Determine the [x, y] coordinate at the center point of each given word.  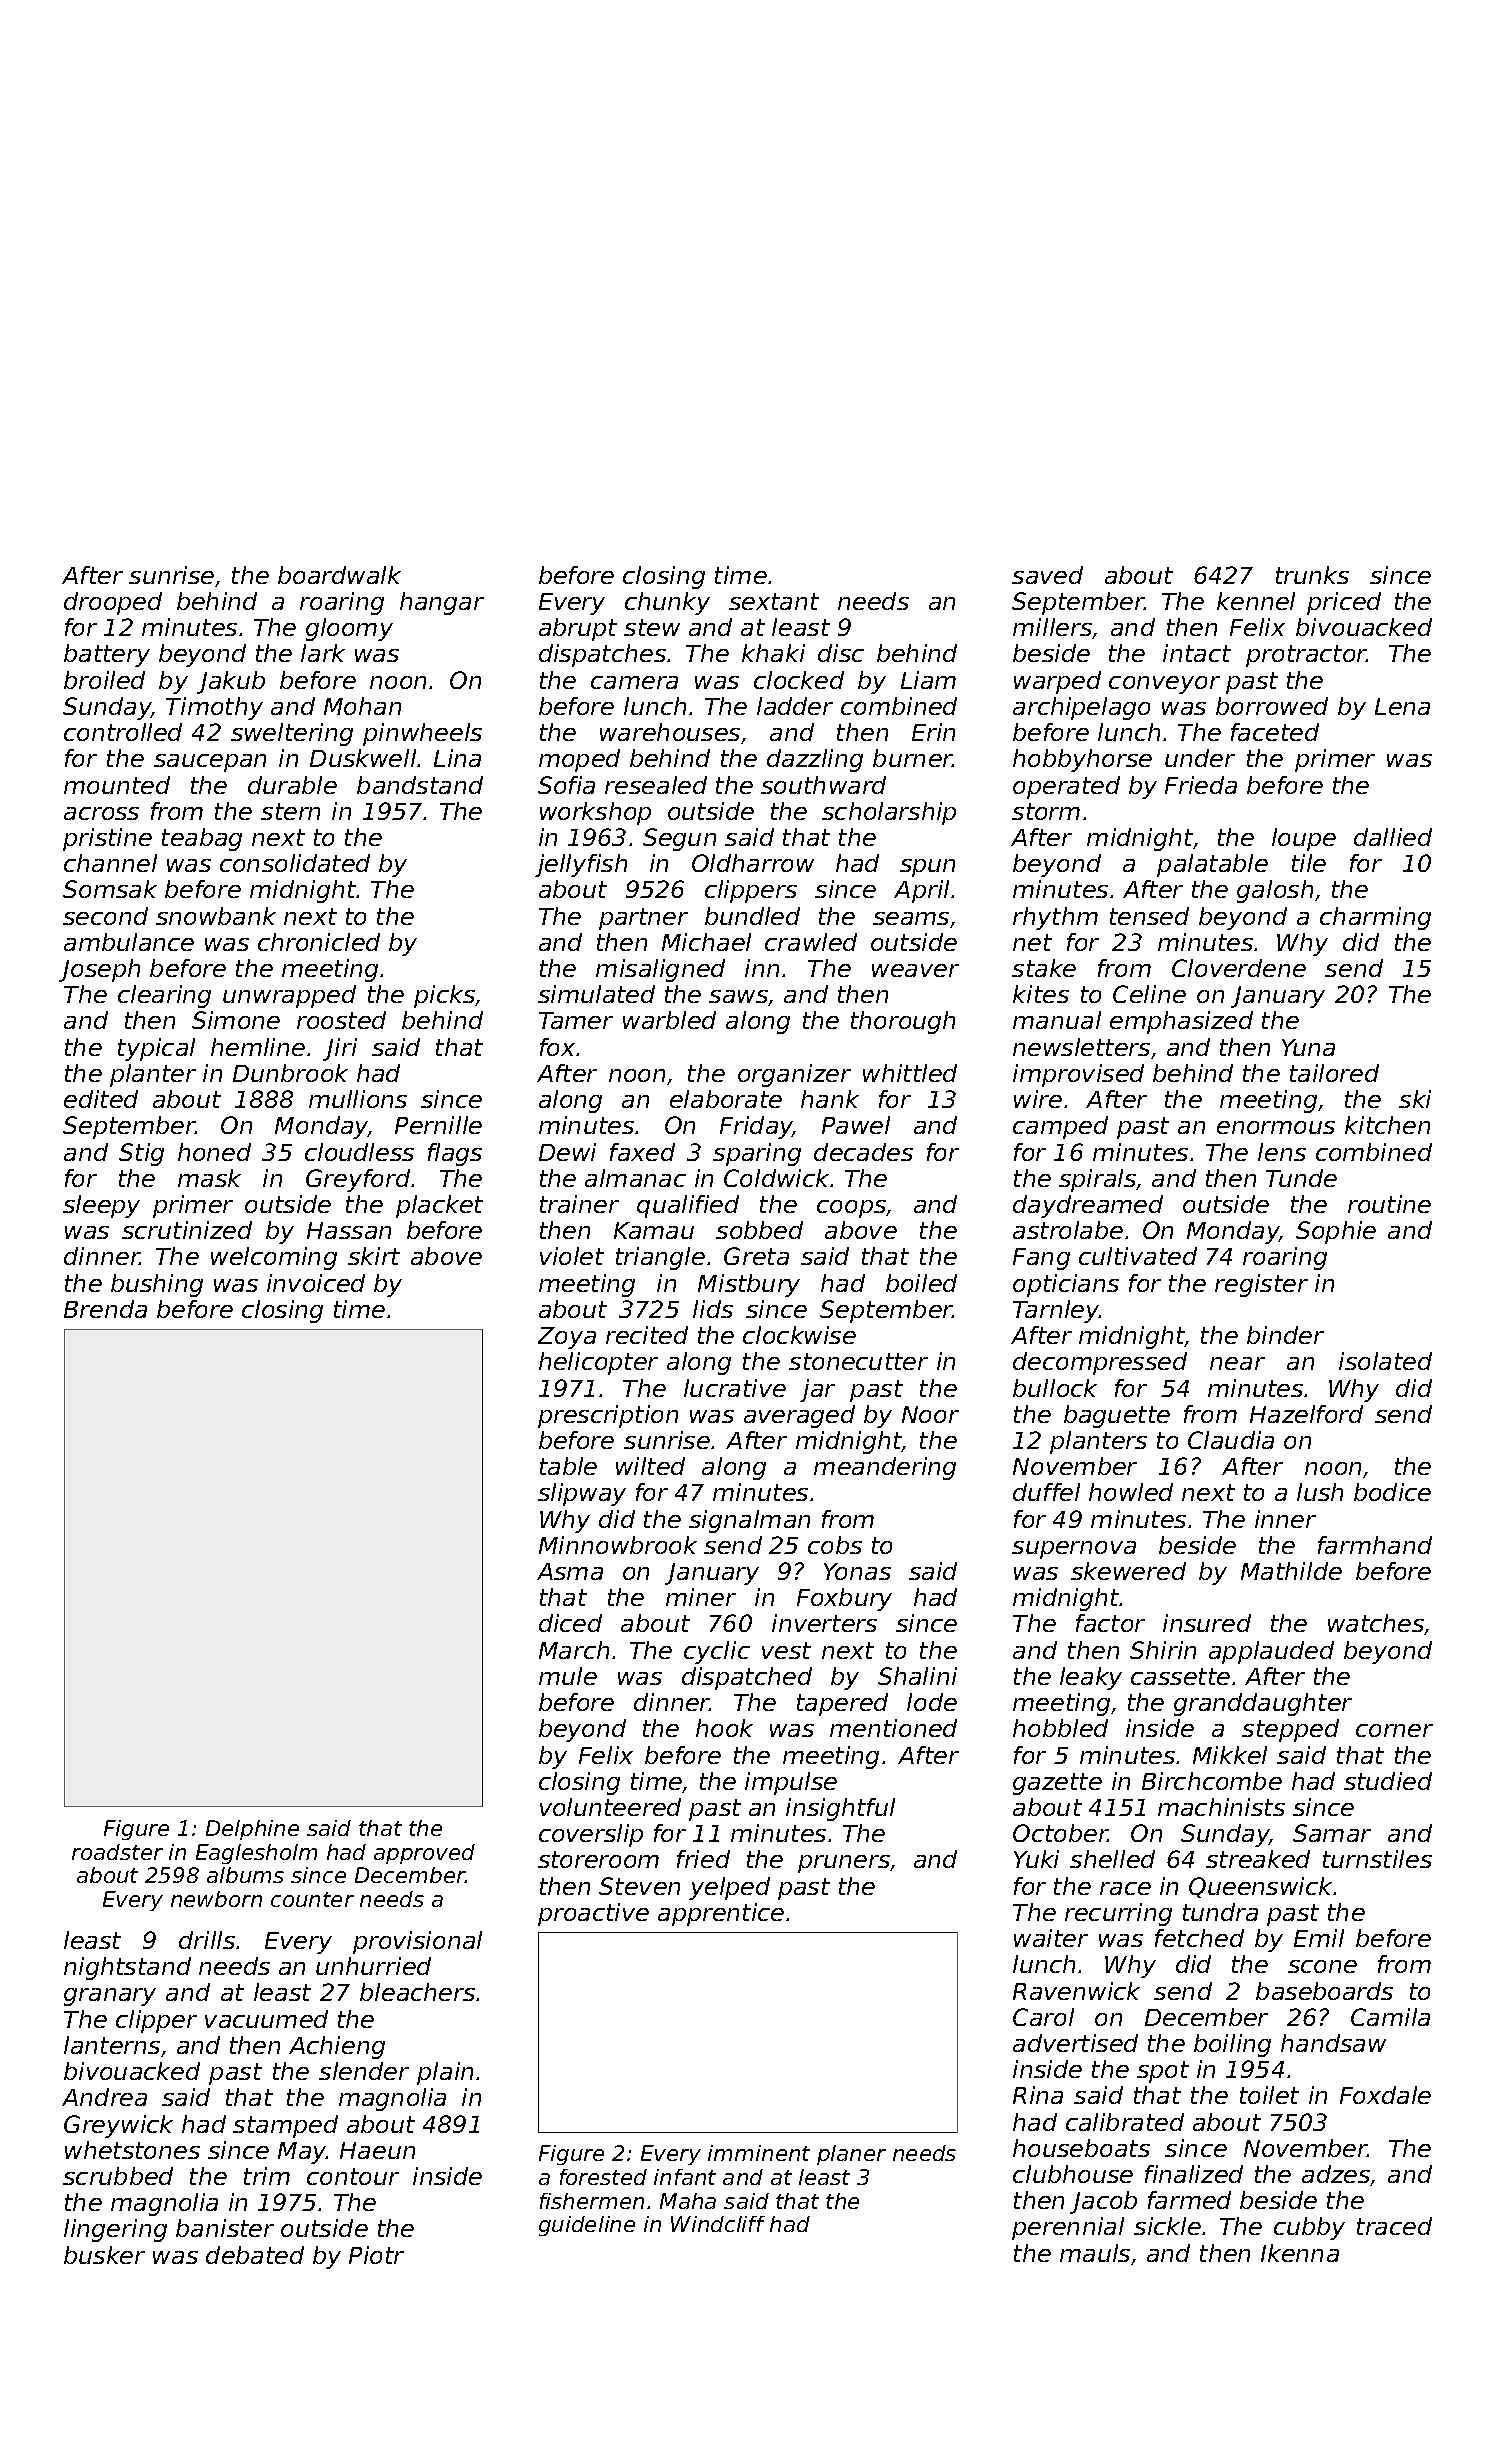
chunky [667, 603]
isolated [1385, 1361]
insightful [840, 1809]
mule [568, 1676]
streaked [1258, 1859]
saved [1047, 575]
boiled [921, 1283]
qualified [688, 1206]
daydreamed [1088, 1206]
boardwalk [339, 575]
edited [101, 1099]
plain [445, 2073]
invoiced [316, 1283]
